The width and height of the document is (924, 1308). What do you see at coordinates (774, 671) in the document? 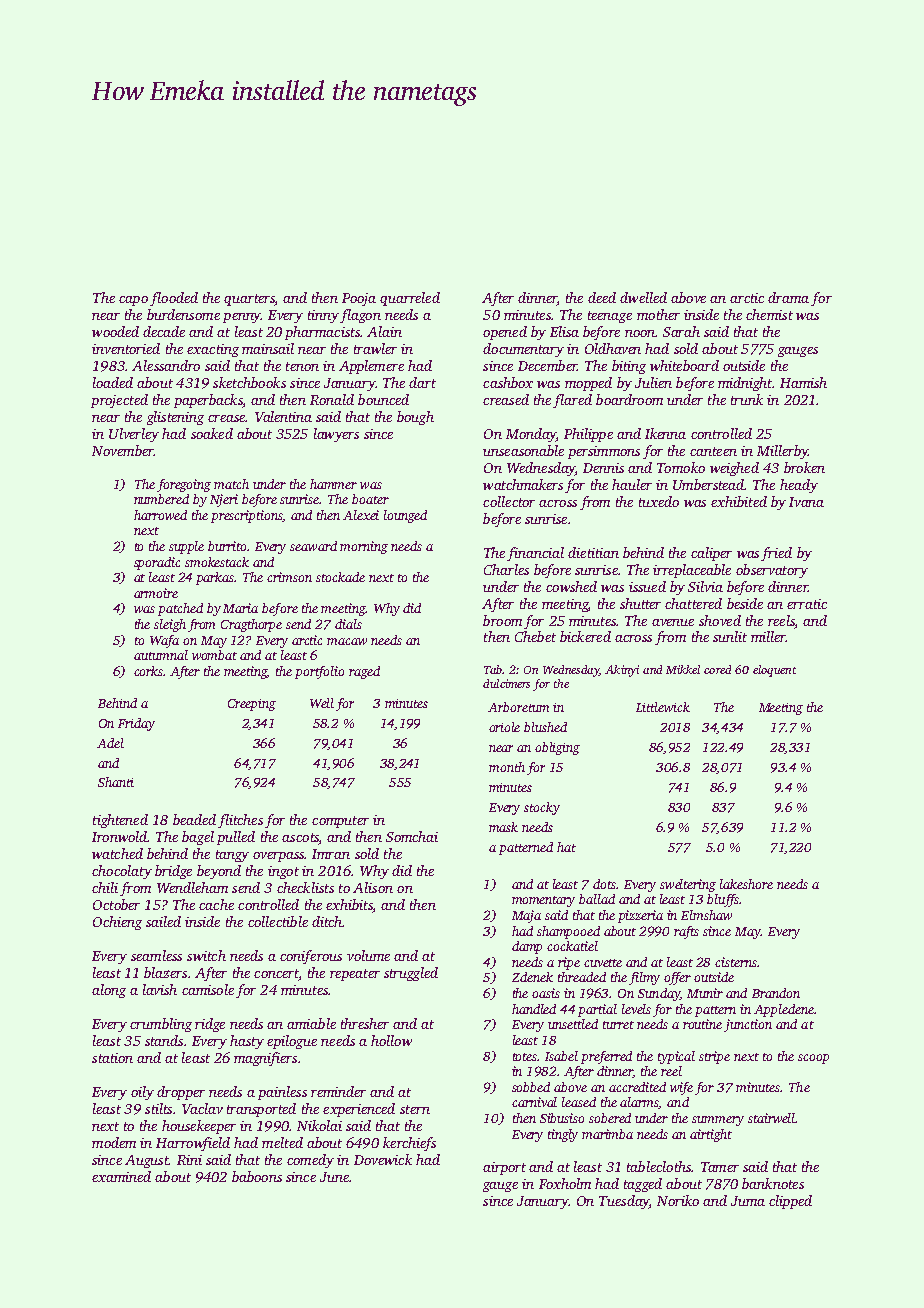
I see `eloquent` at bounding box center [774, 671].
